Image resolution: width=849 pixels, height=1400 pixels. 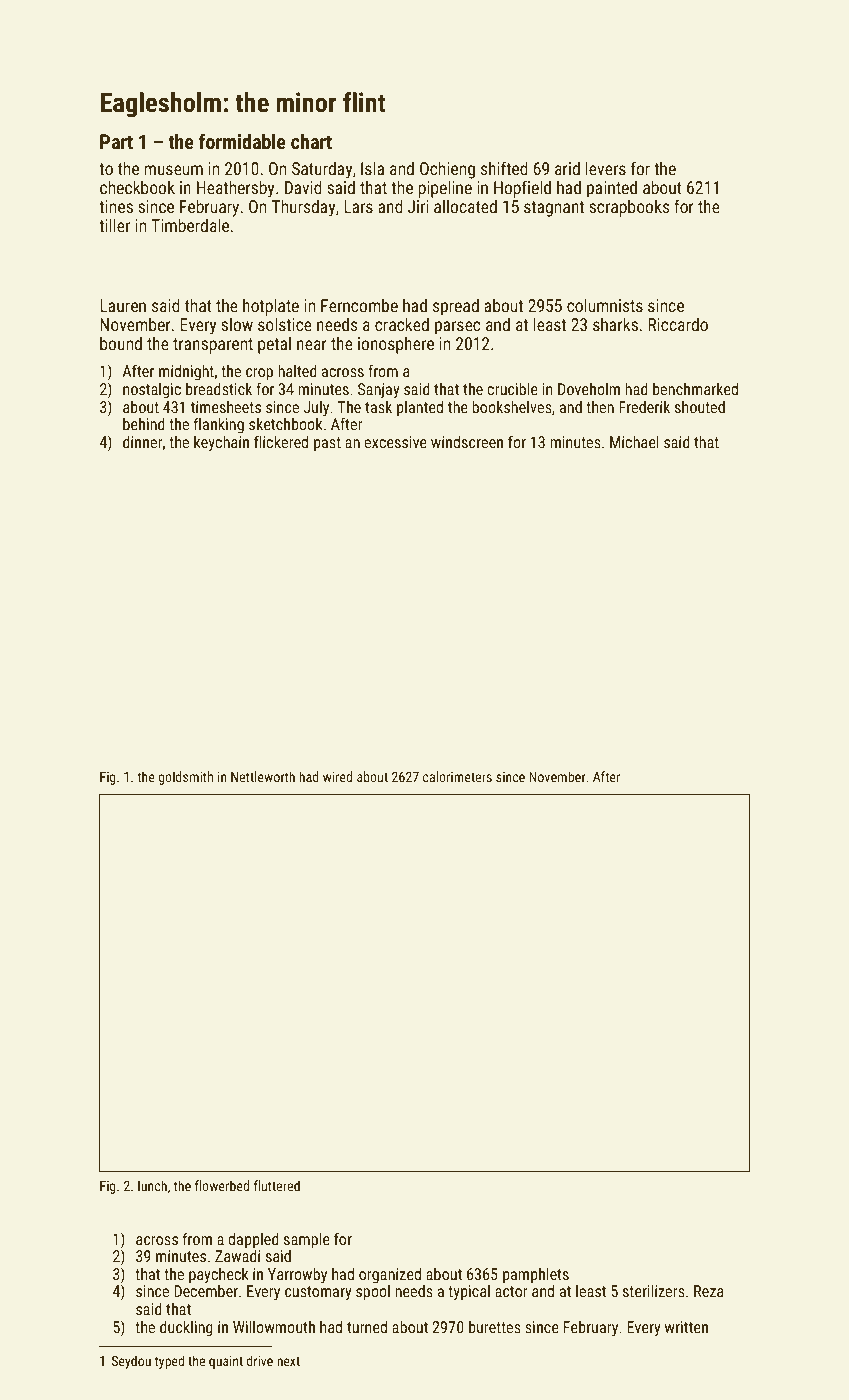 What do you see at coordinates (606, 168) in the screenshot?
I see `levers` at bounding box center [606, 168].
